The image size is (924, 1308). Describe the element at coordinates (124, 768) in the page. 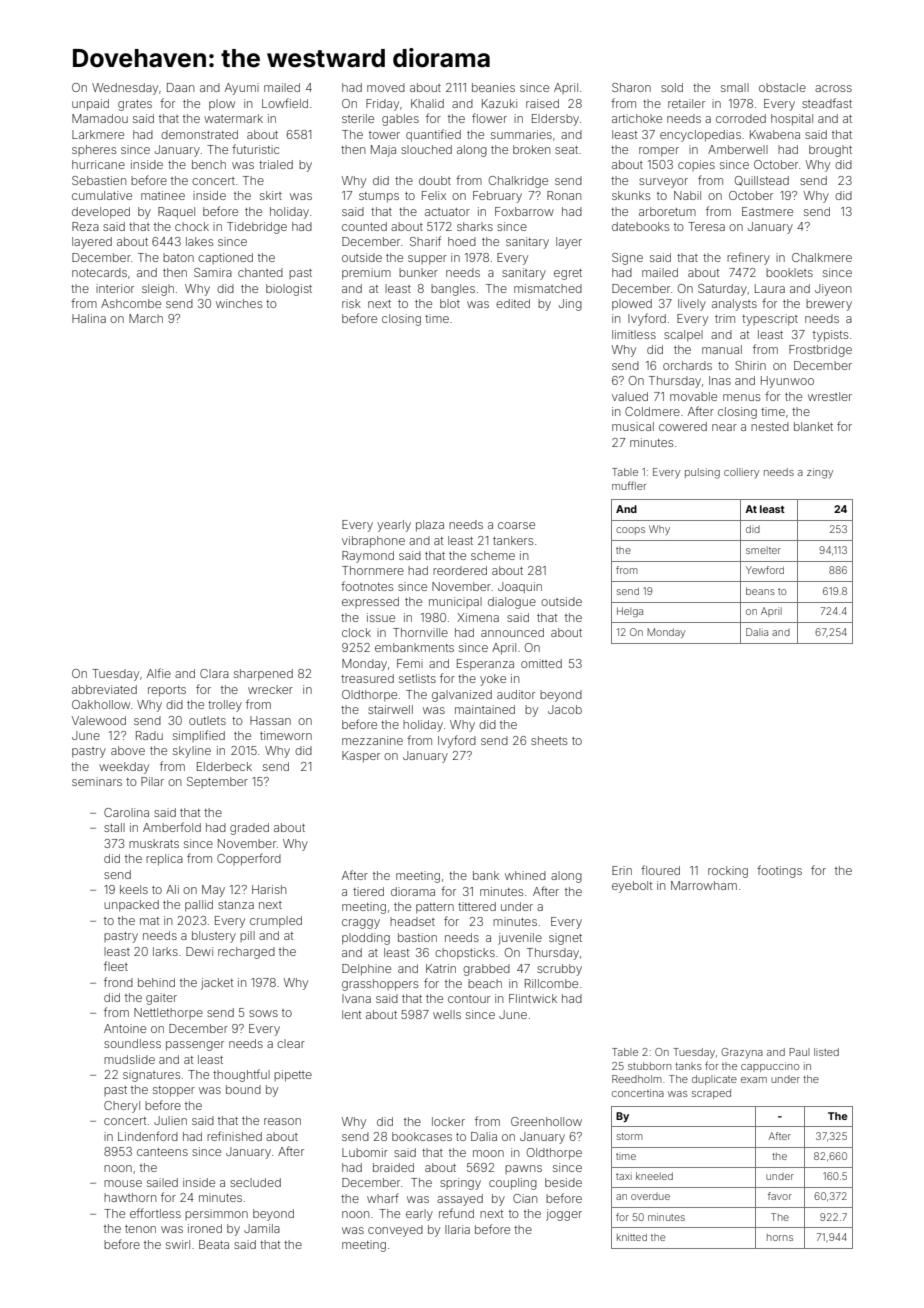

I see `weekday` at that location.
